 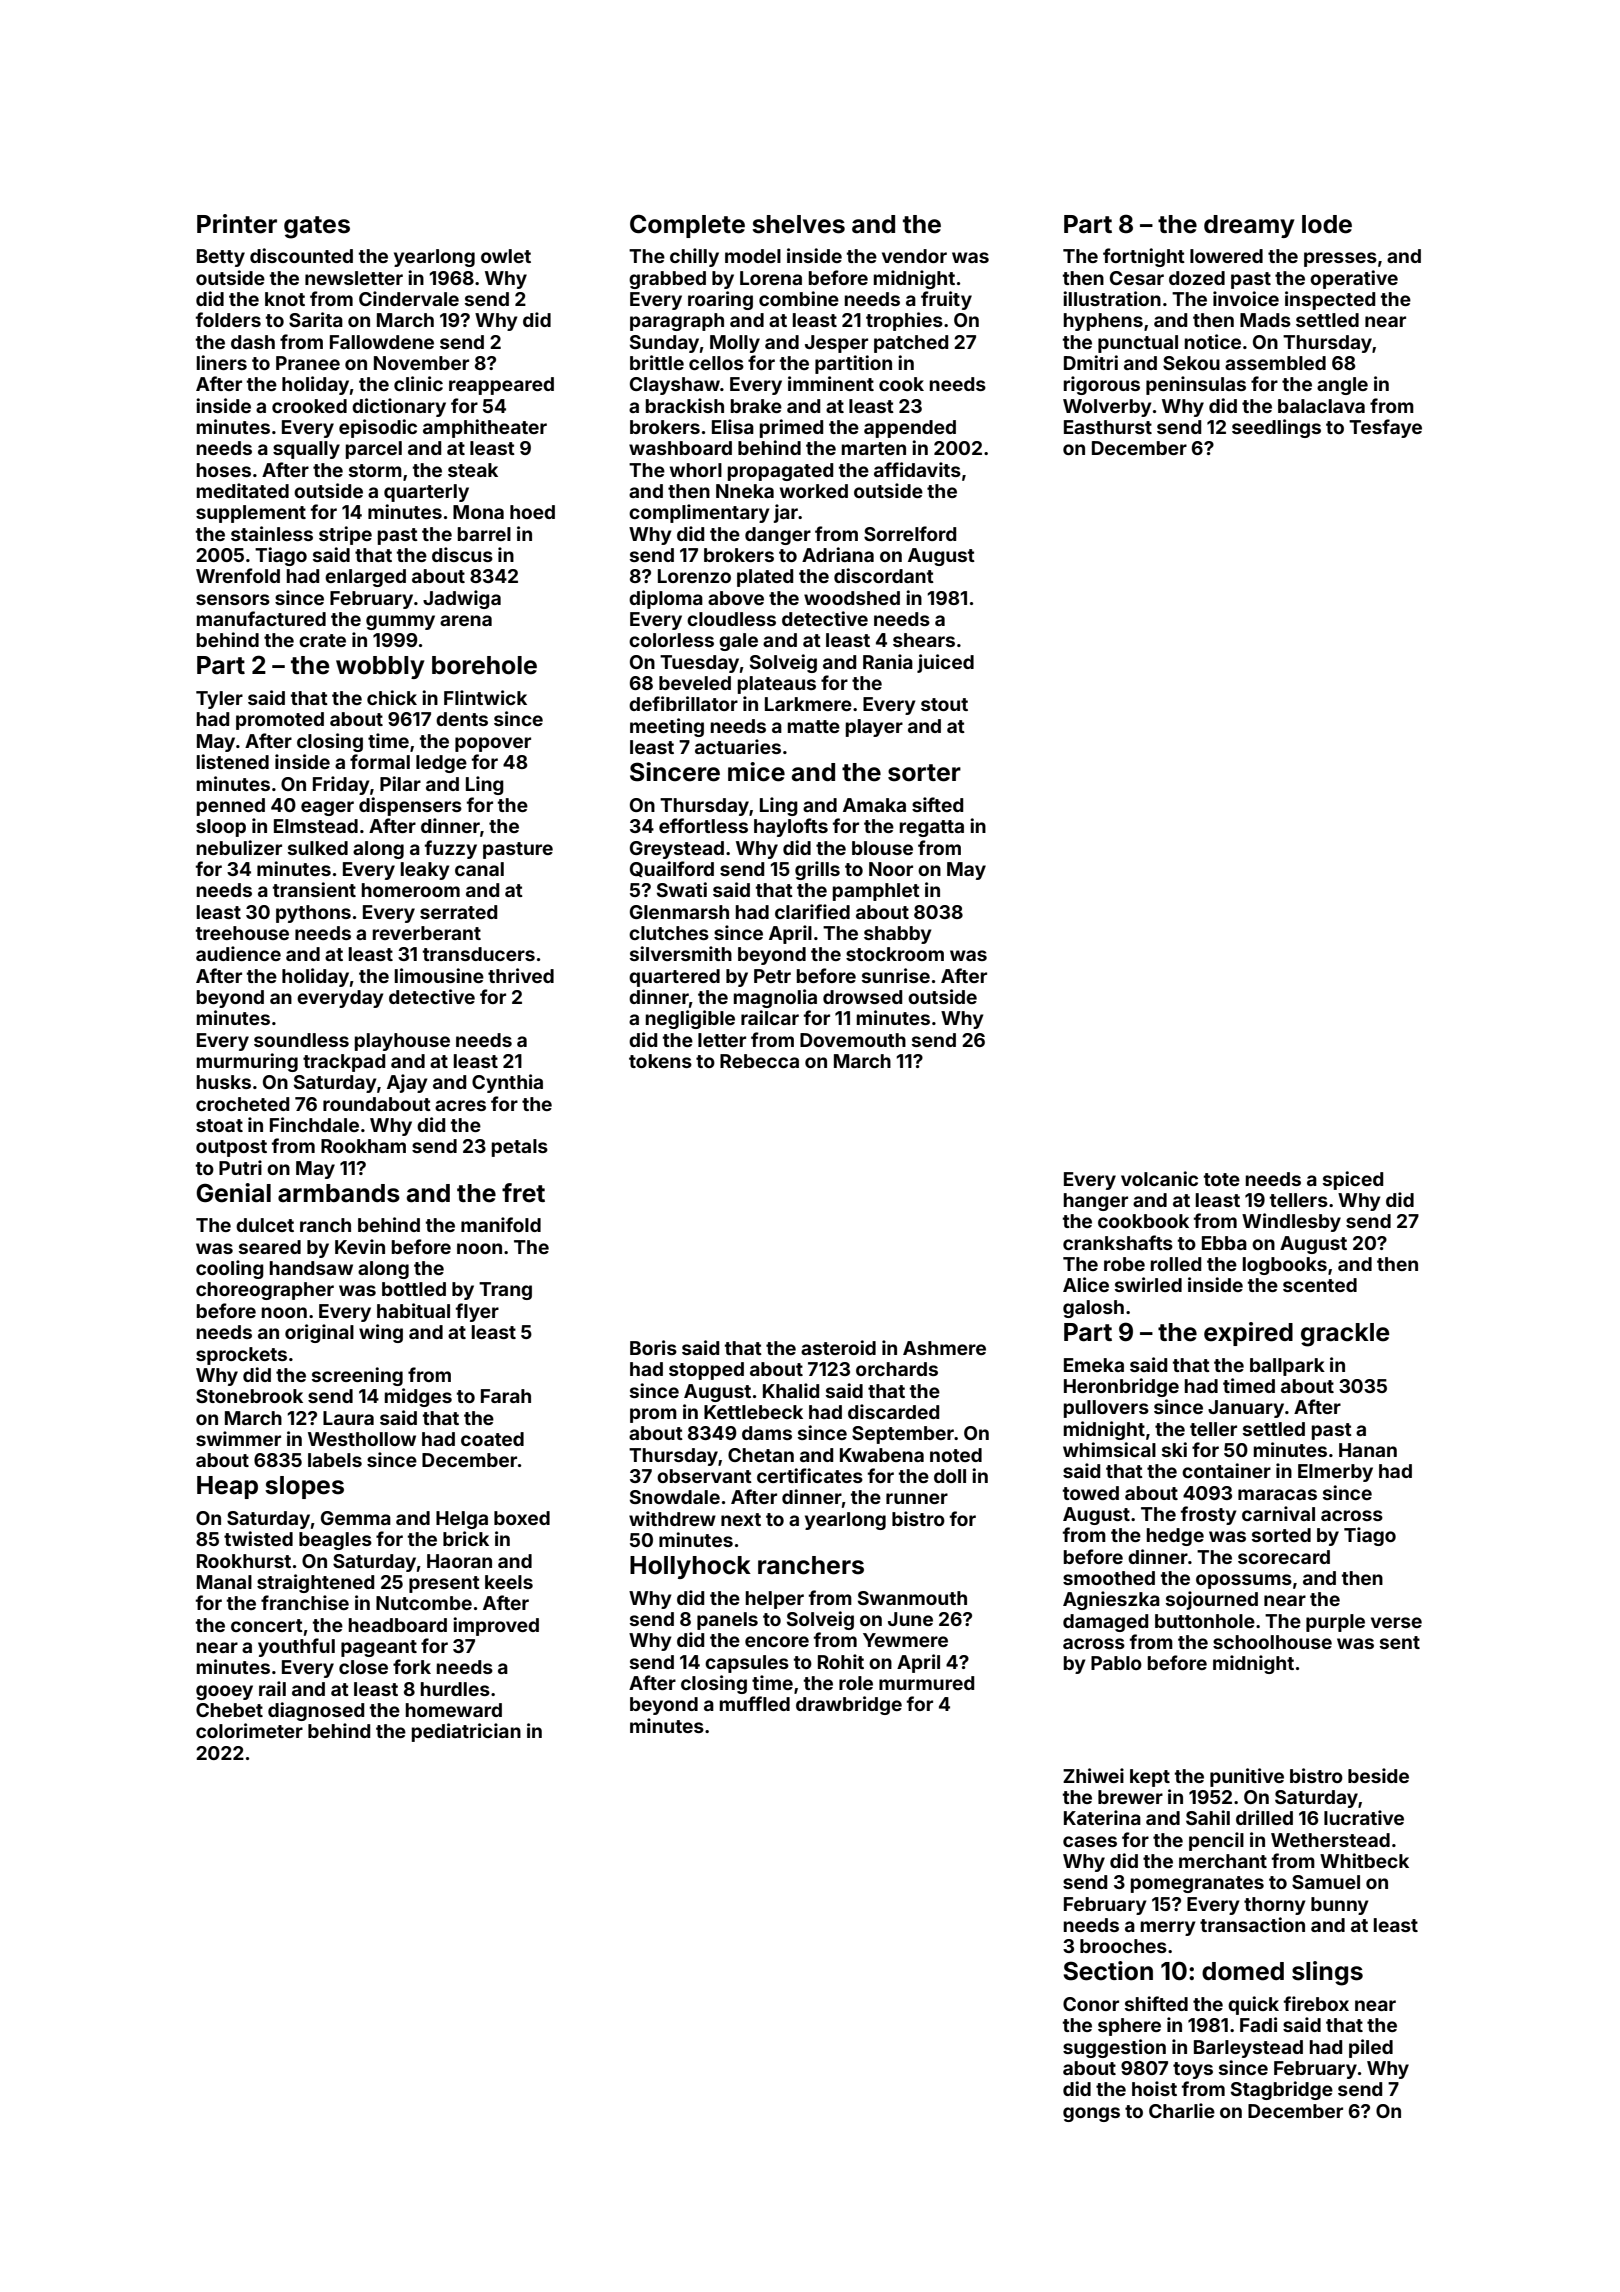 What do you see at coordinates (520, 1148) in the screenshot?
I see `petals` at bounding box center [520, 1148].
